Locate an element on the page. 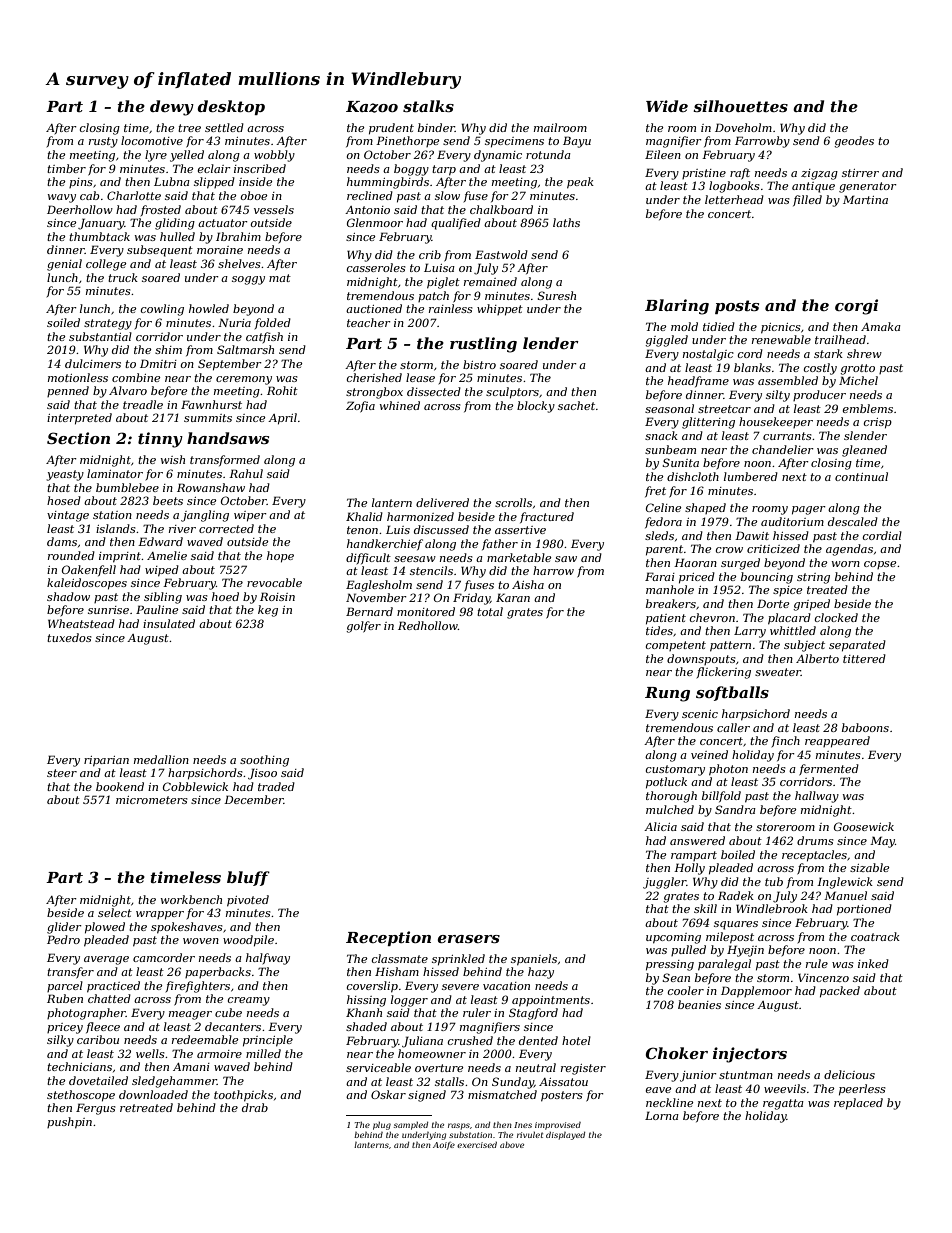  dewy is located at coordinates (172, 108).
